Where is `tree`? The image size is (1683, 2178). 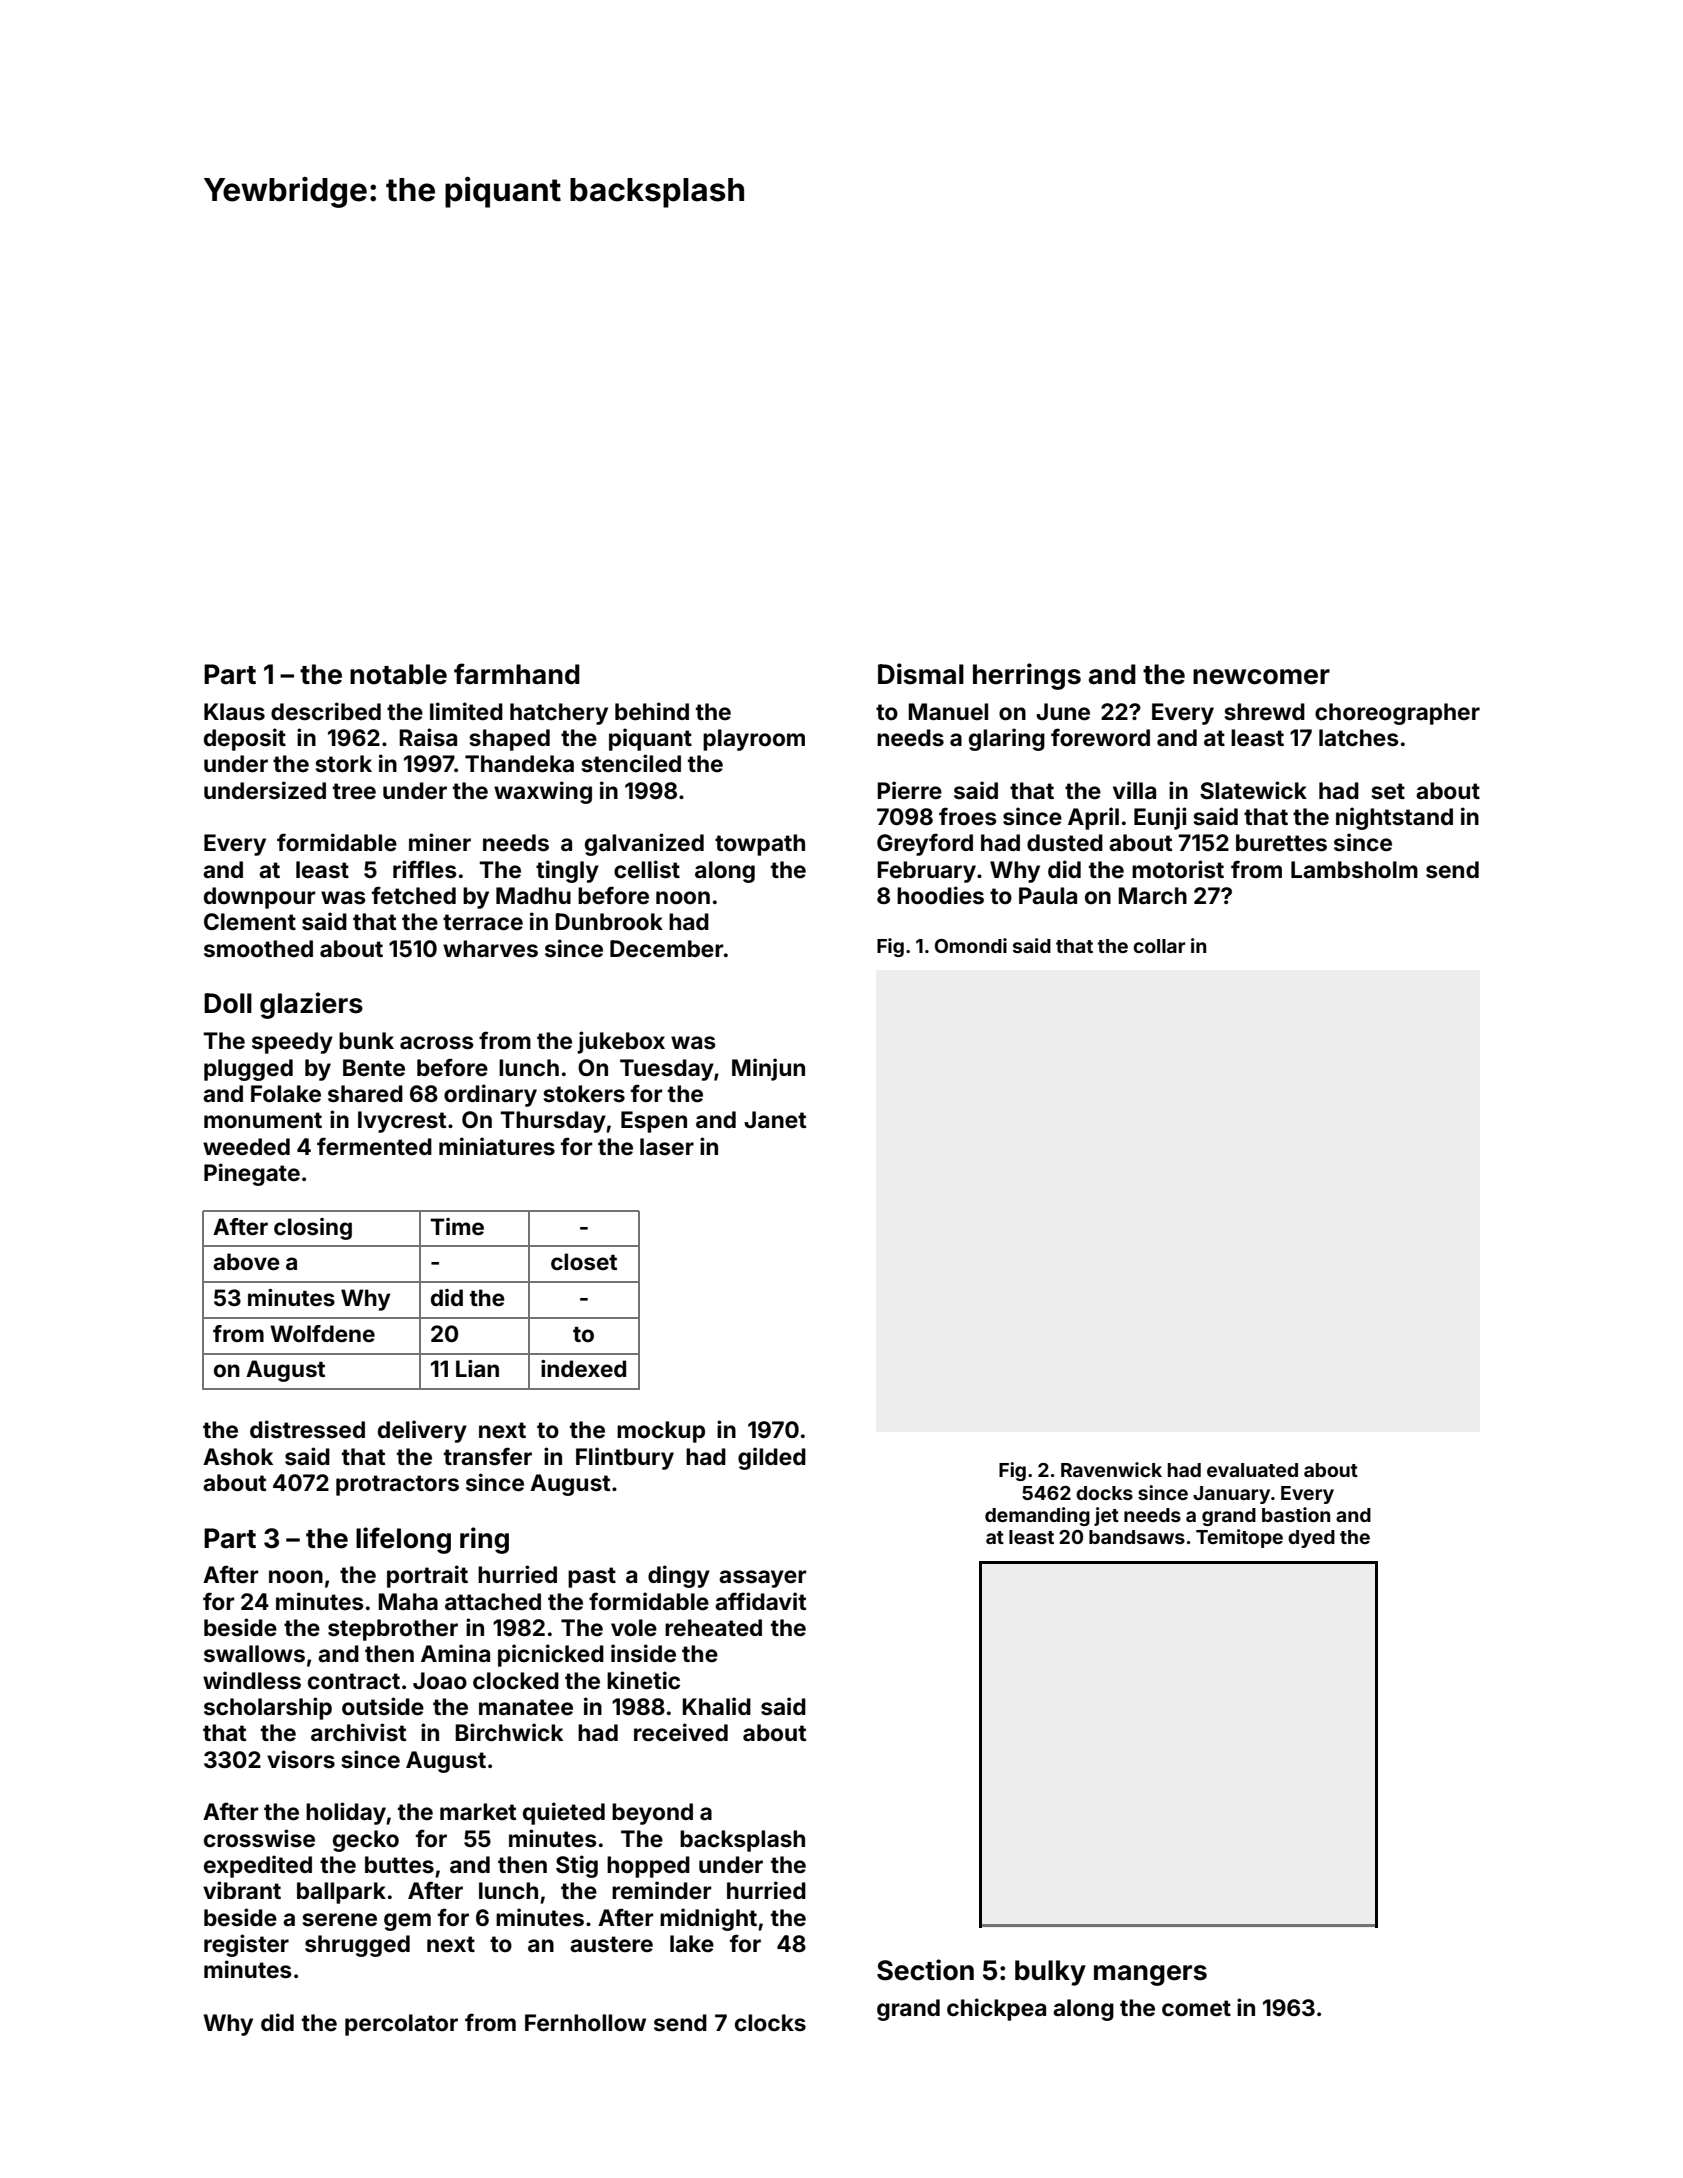 tree is located at coordinates (354, 791).
